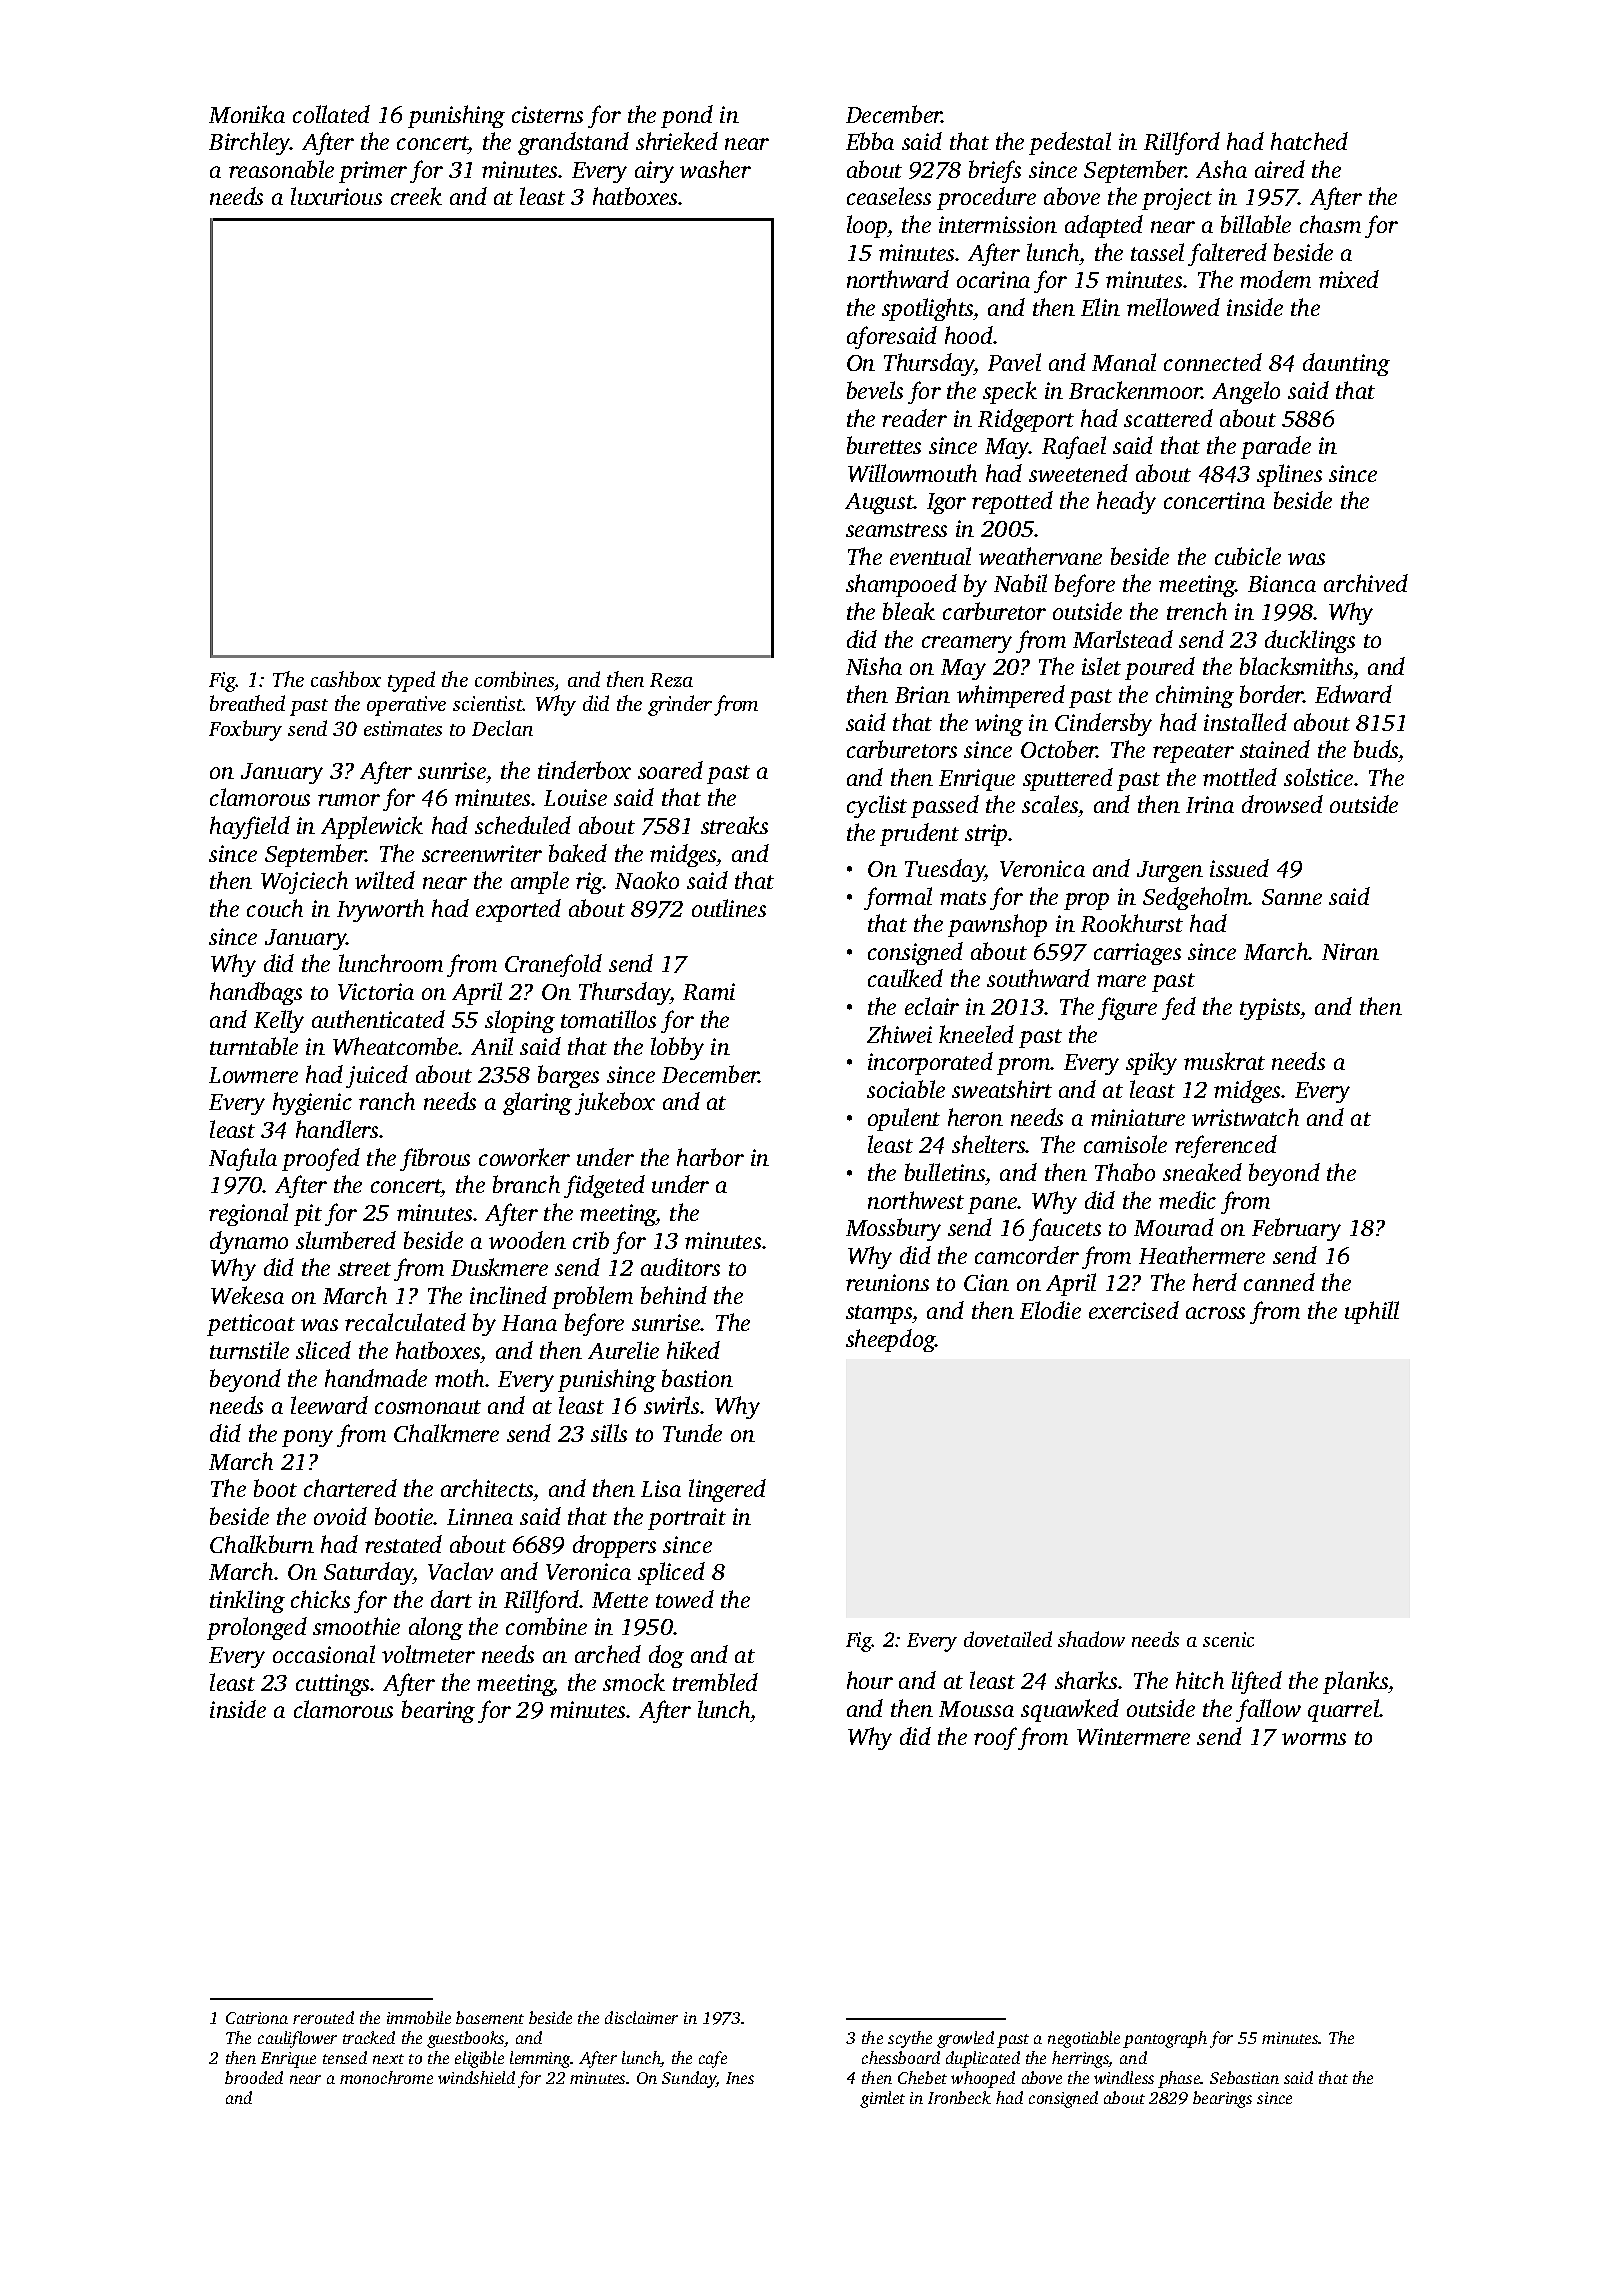  What do you see at coordinates (257, 2018) in the image?
I see `Catriona` at bounding box center [257, 2018].
